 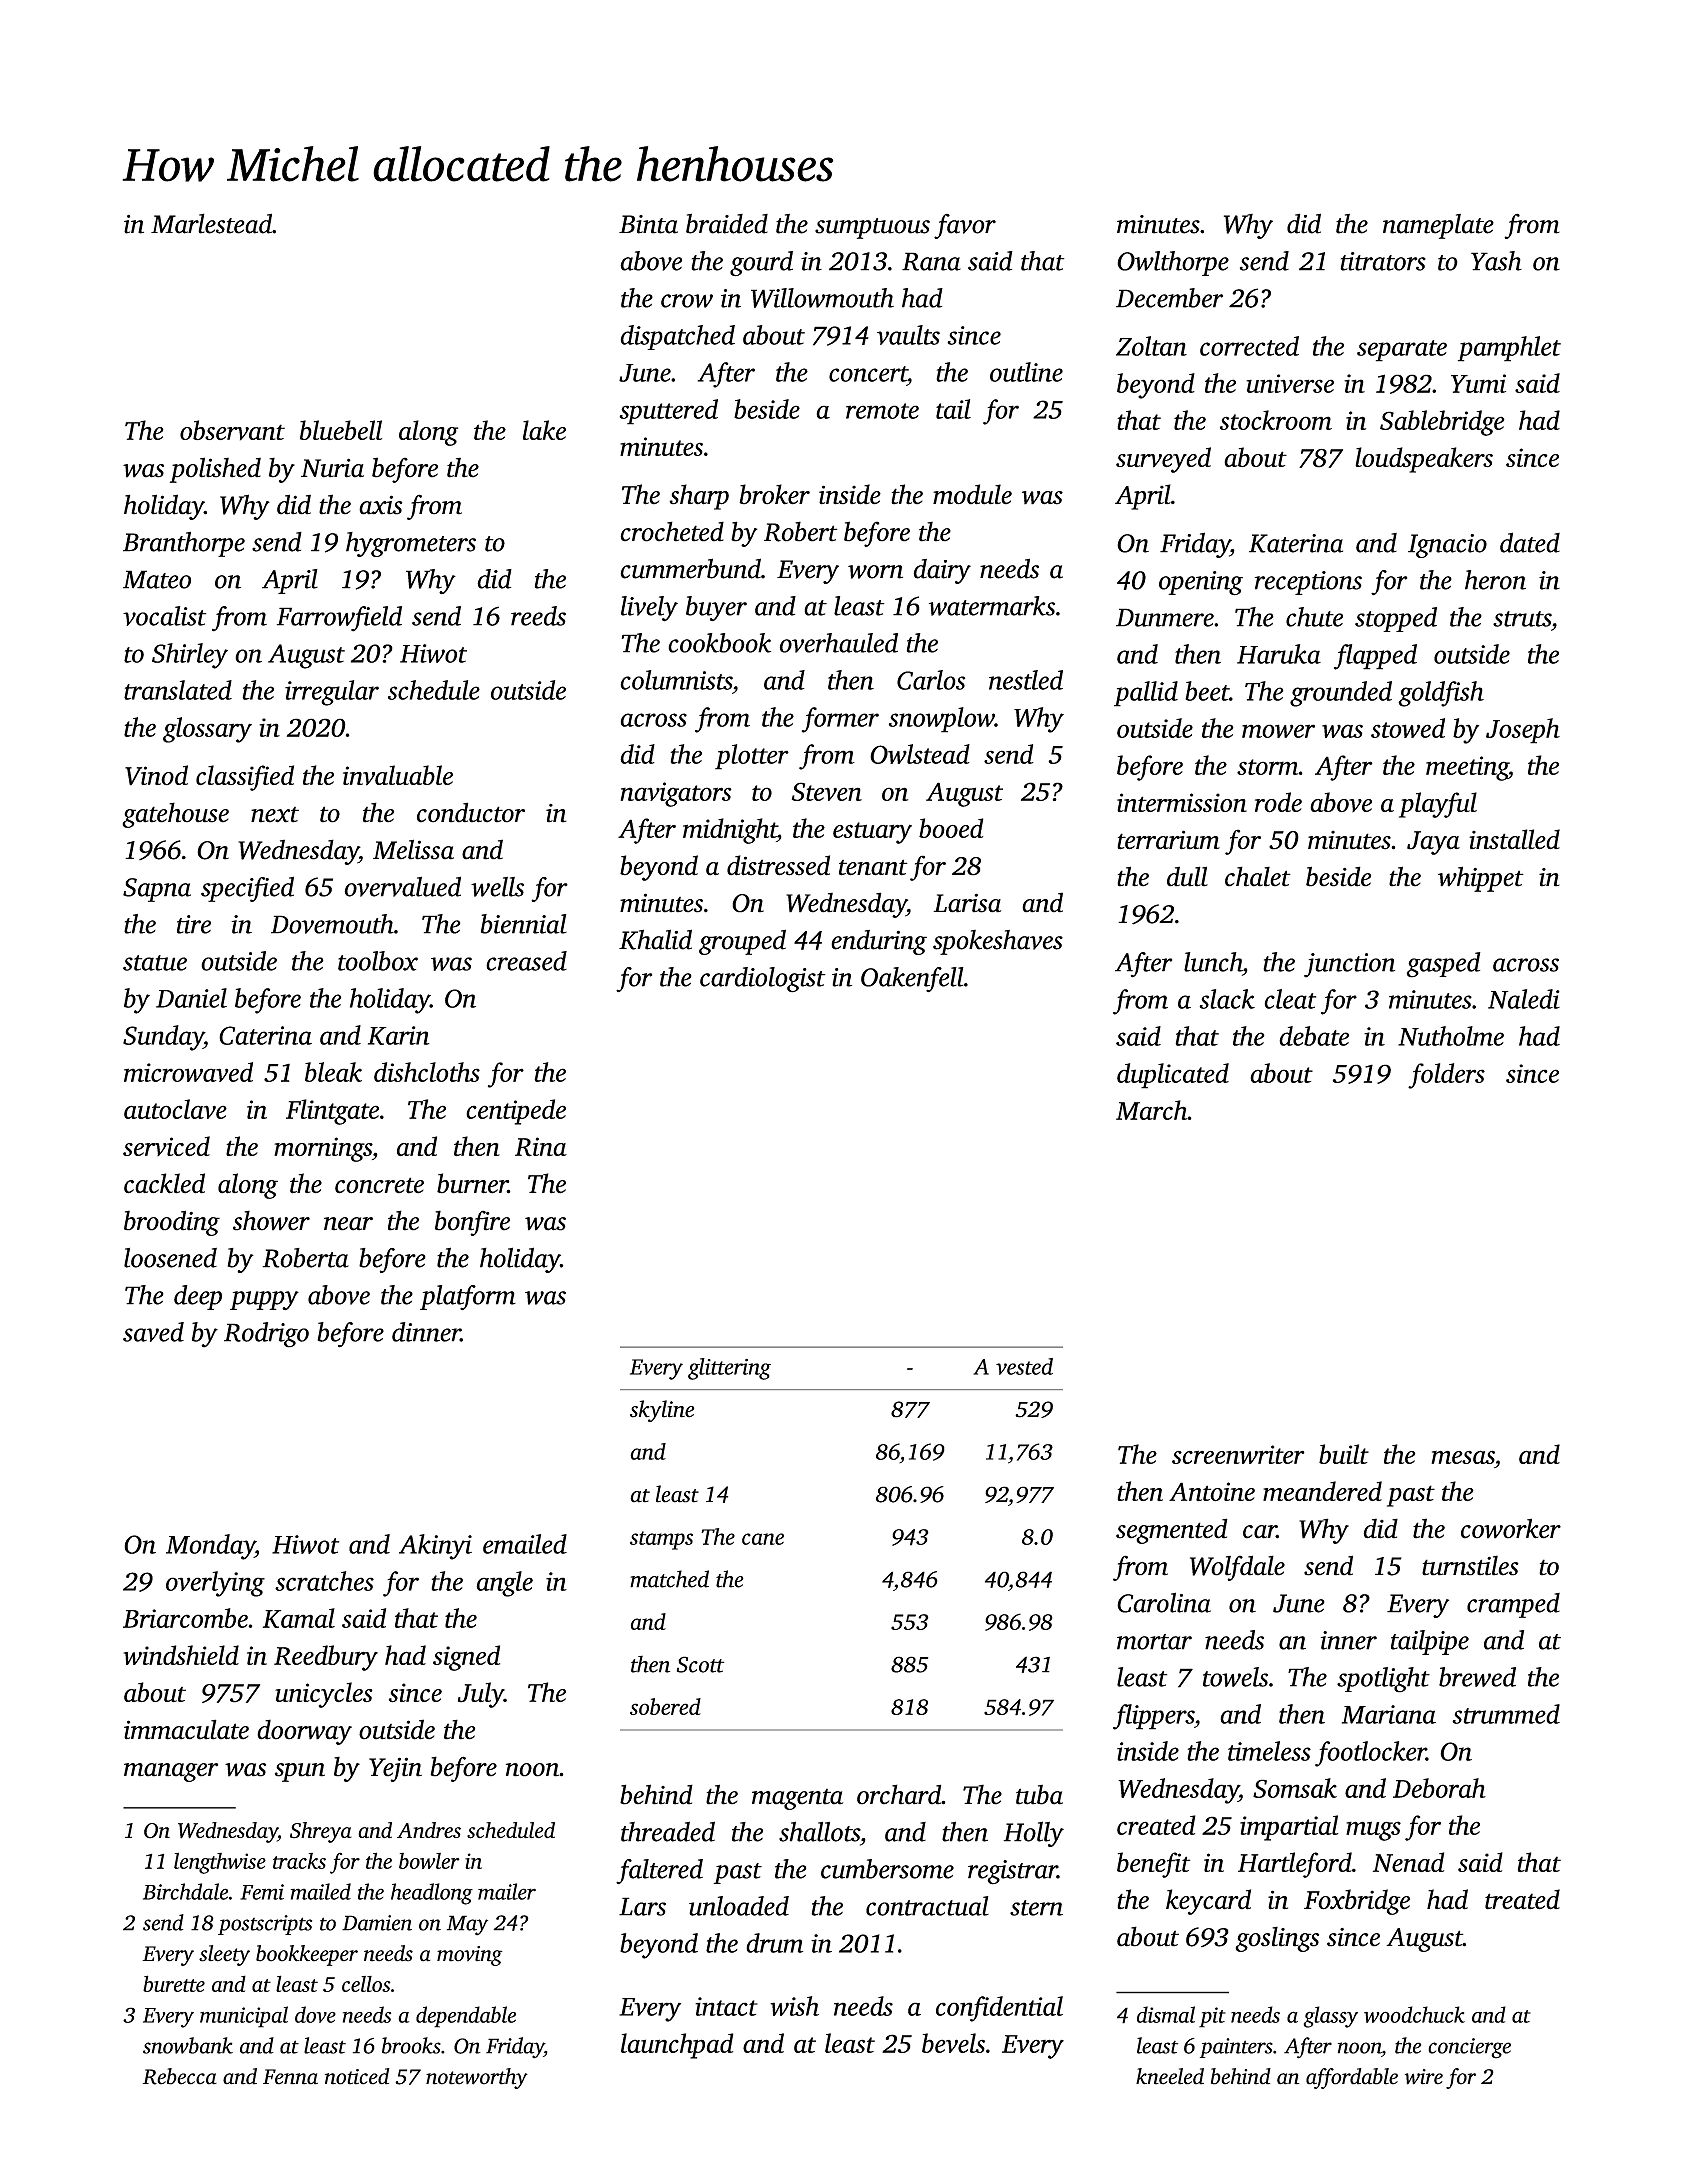 I want to click on glittering, so click(x=729, y=1369).
